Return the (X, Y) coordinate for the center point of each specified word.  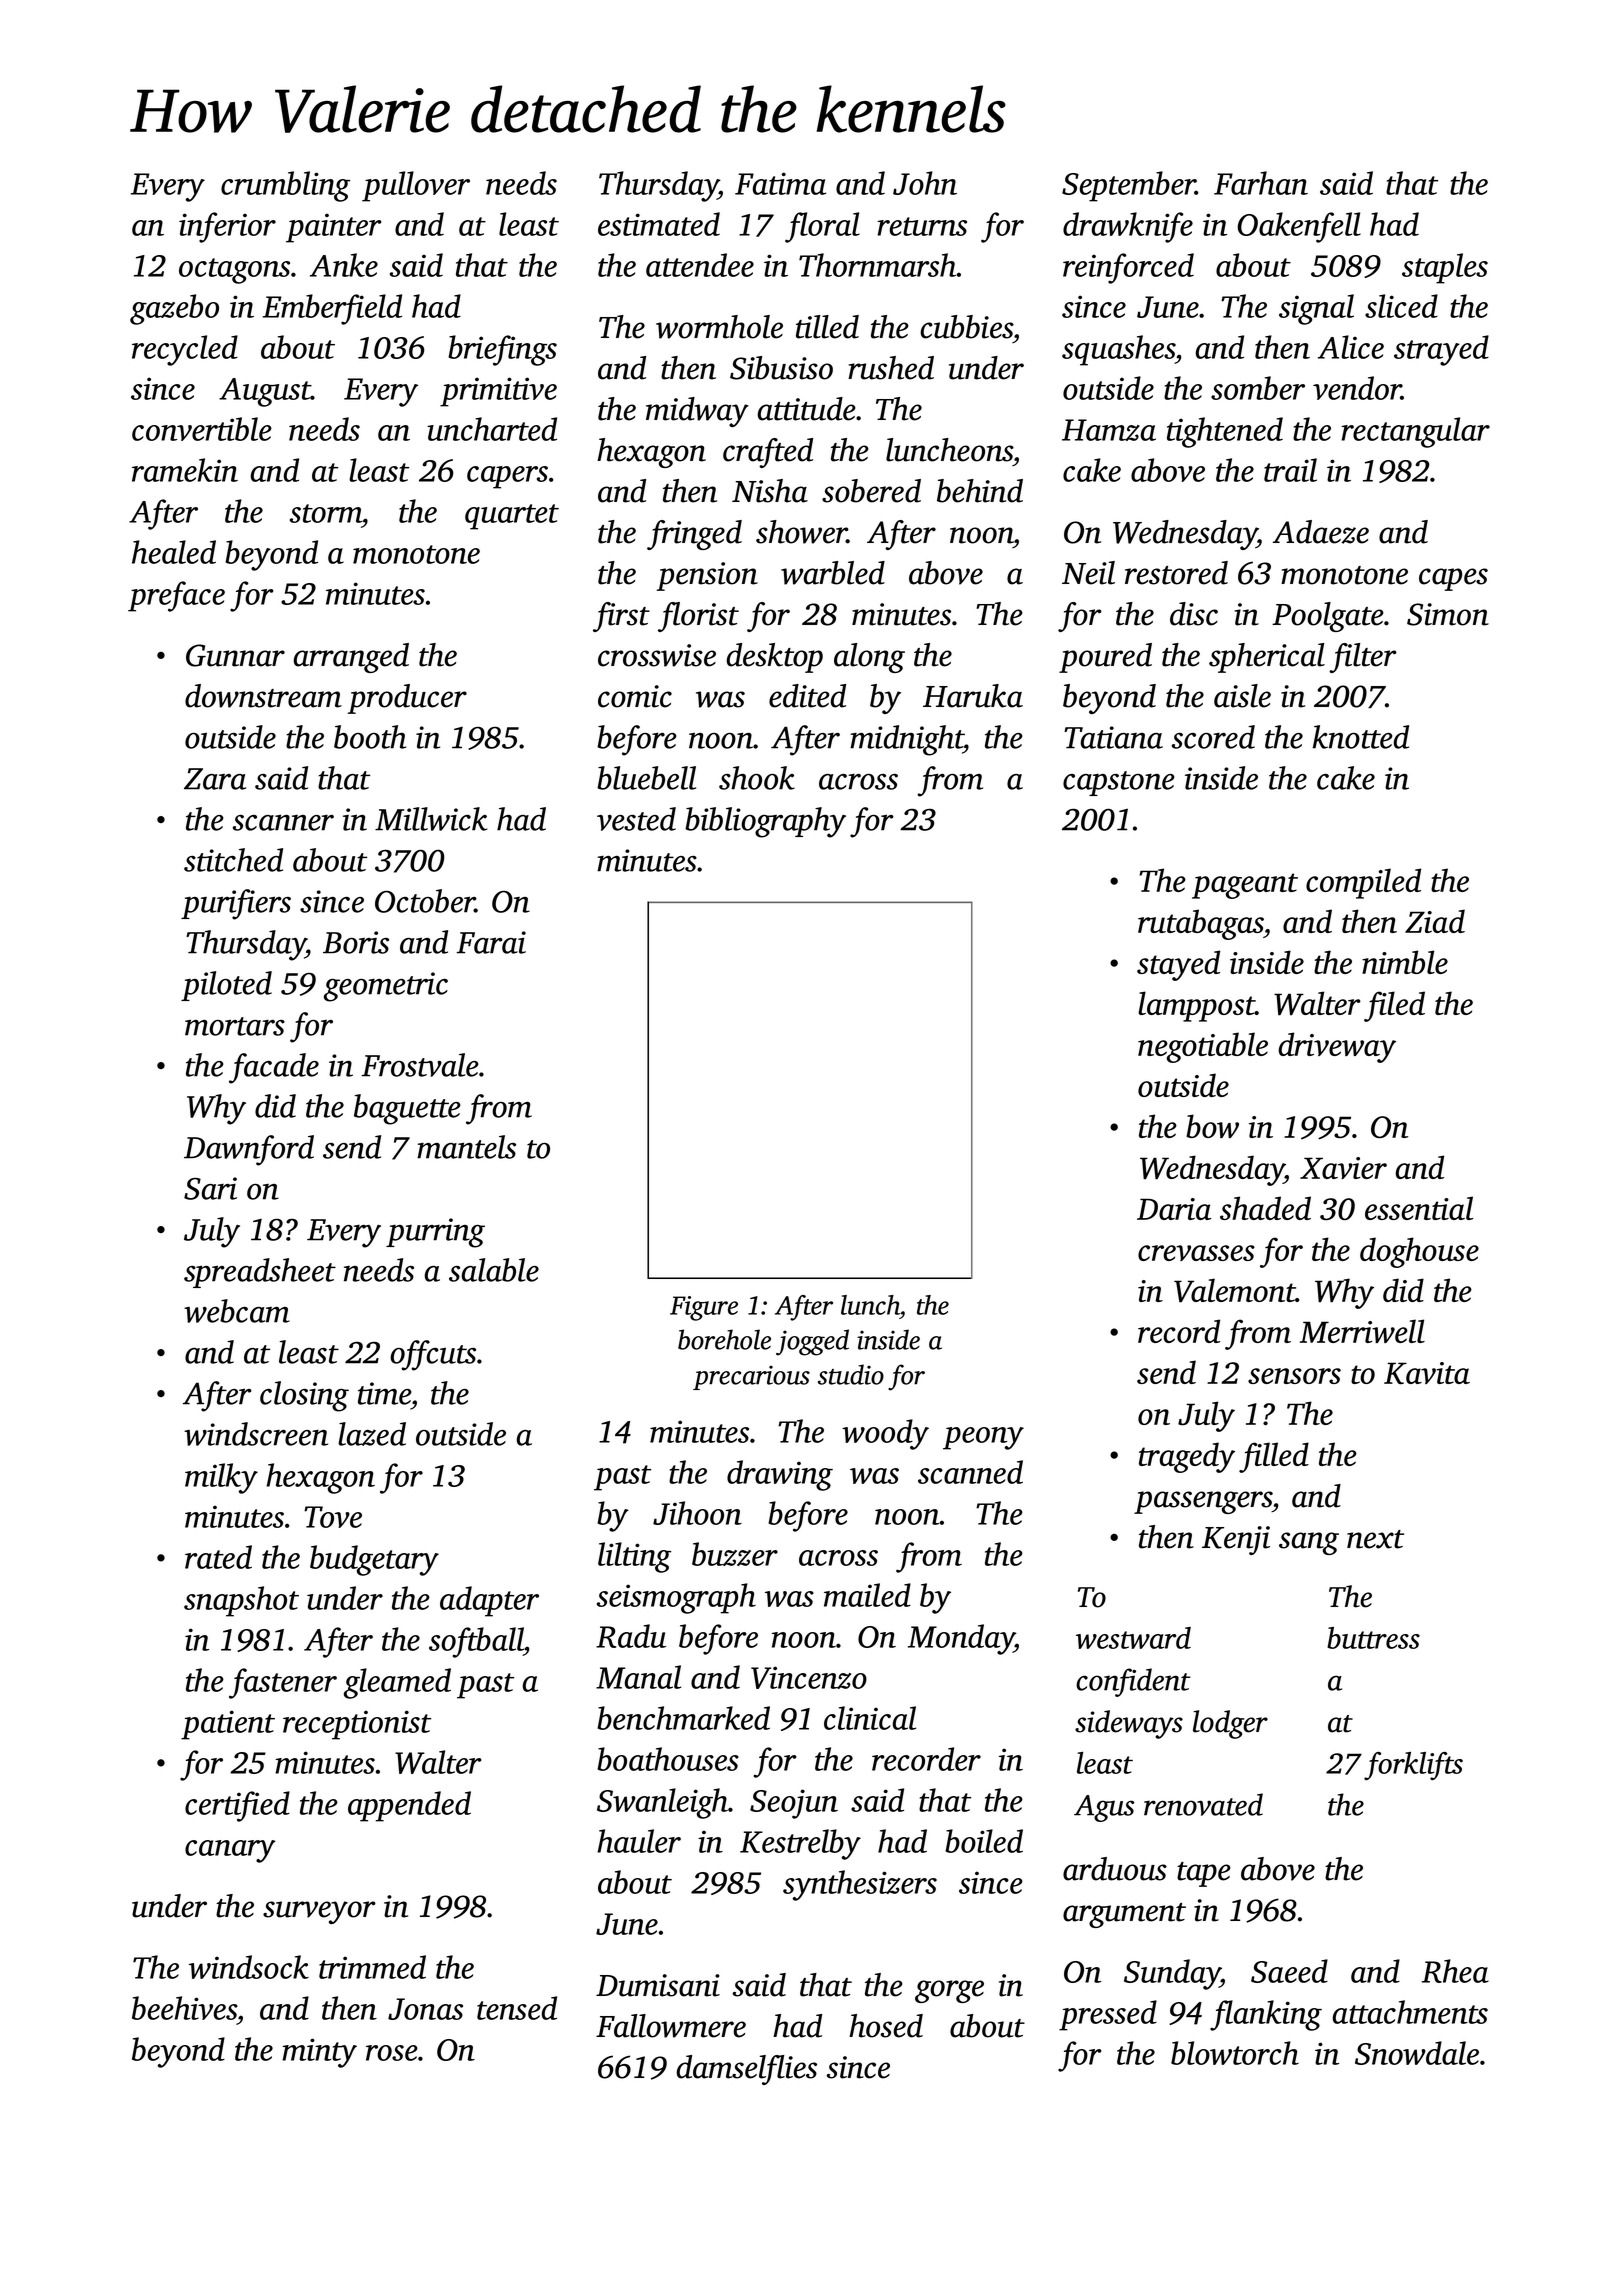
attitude (807, 409)
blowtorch (1235, 2053)
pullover (416, 186)
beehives (184, 2008)
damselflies (747, 2070)
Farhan (1261, 183)
